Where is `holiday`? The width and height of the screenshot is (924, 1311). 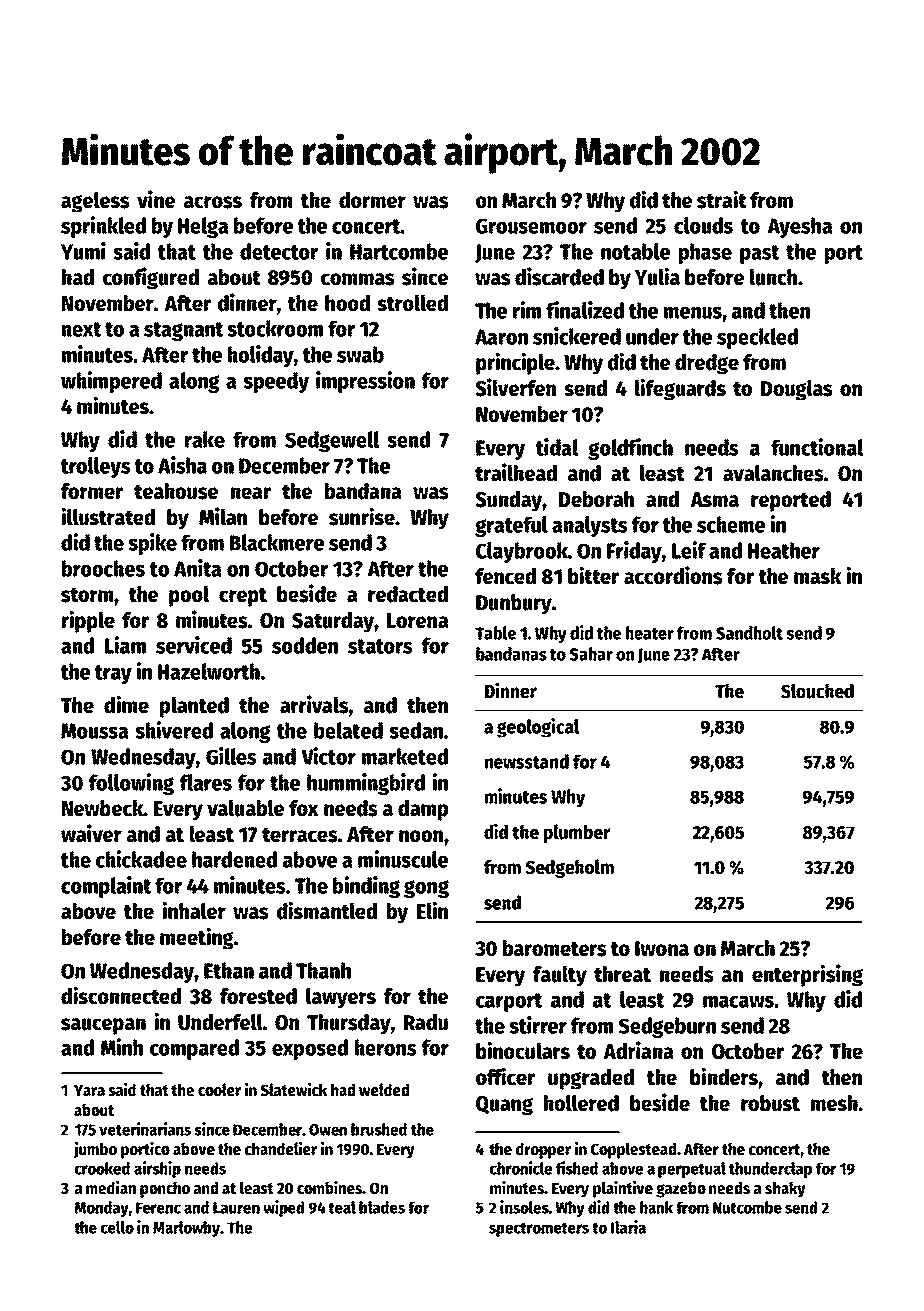 holiday is located at coordinates (261, 356).
